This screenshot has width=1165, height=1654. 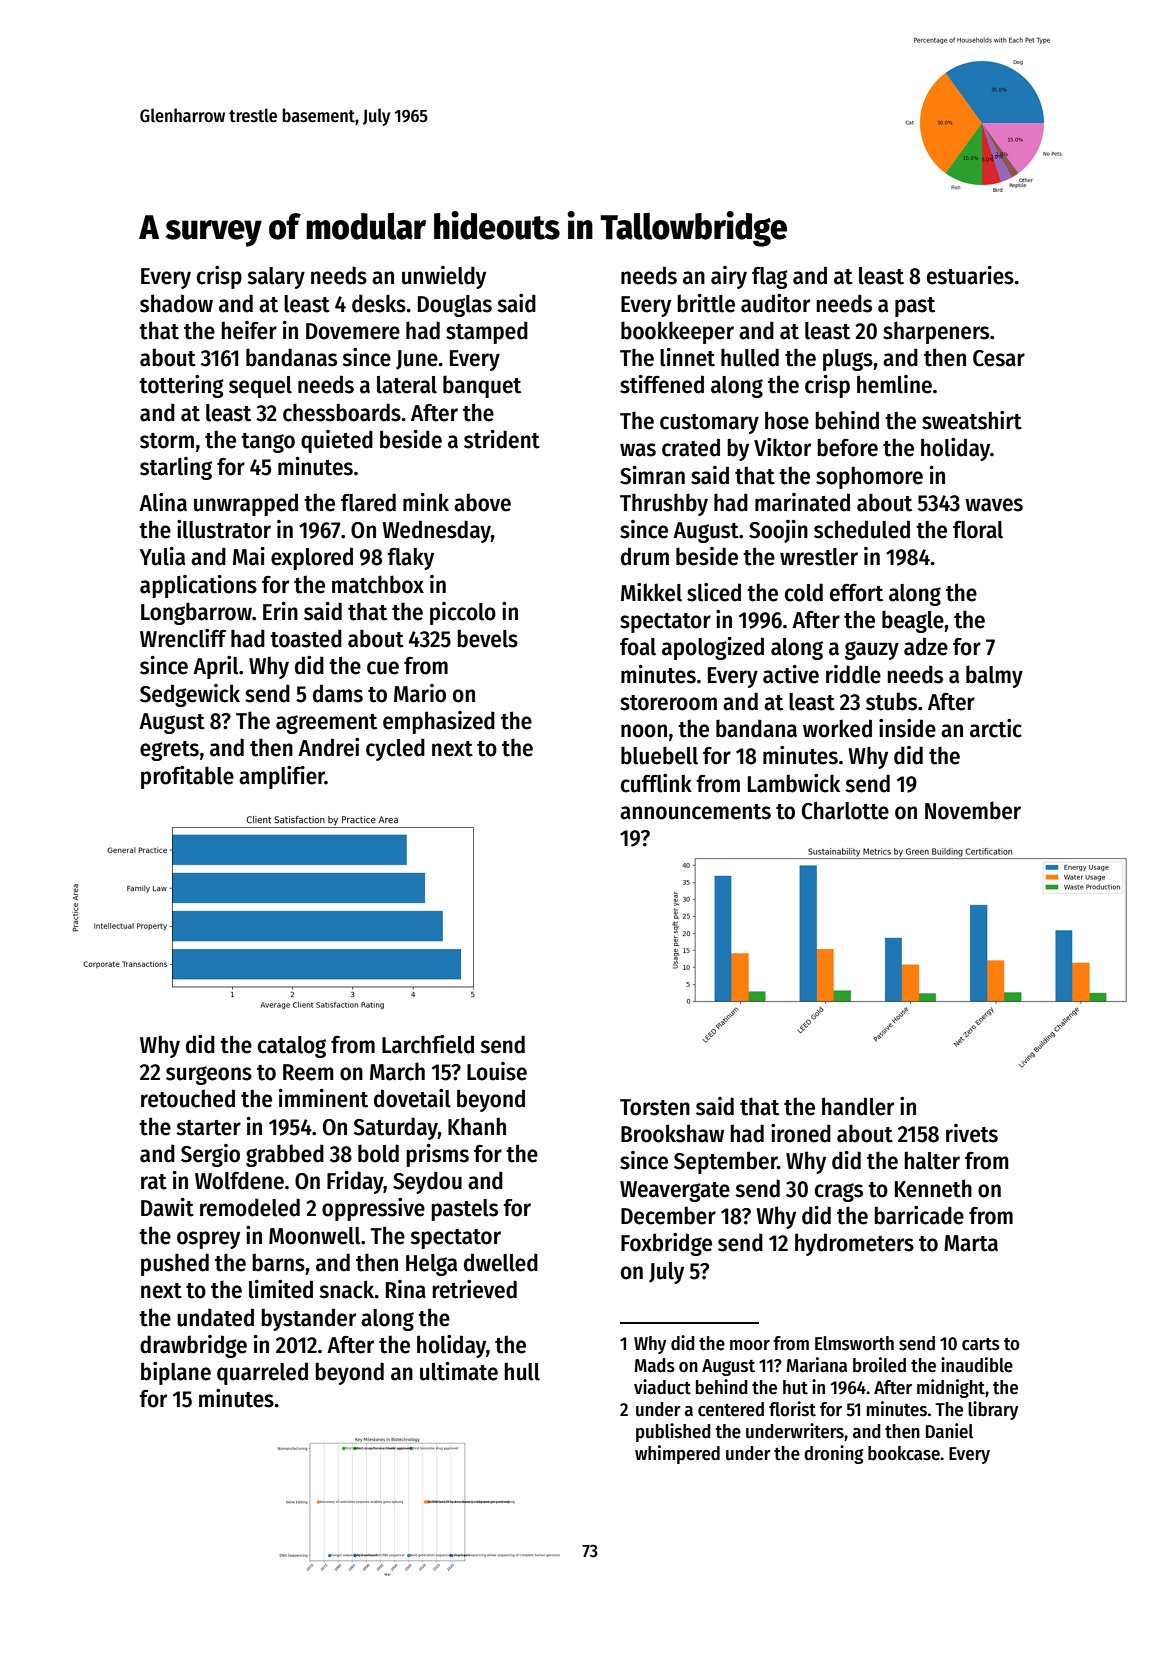 I want to click on quarreled, so click(x=262, y=1373).
